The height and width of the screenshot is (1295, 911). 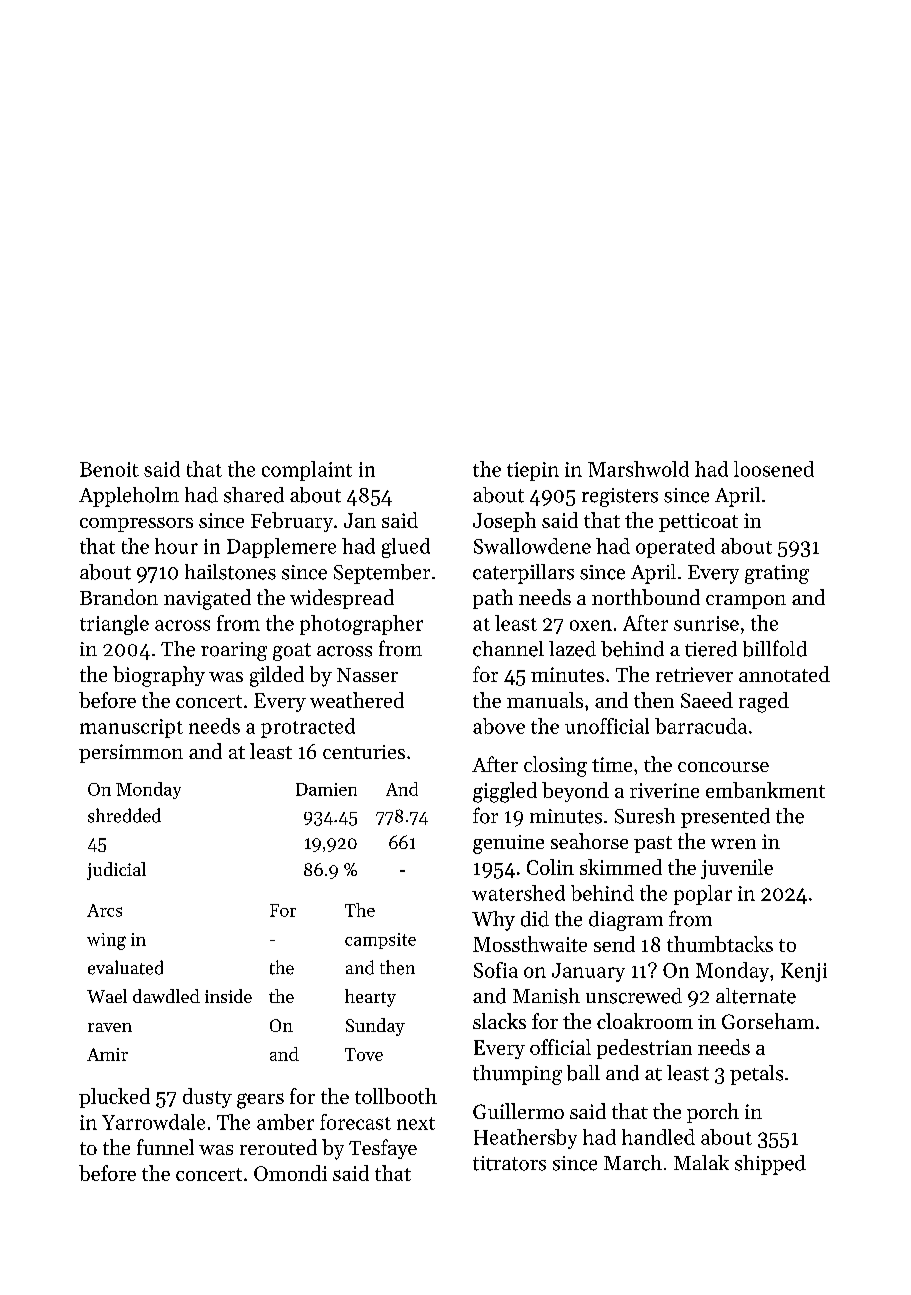 What do you see at coordinates (114, 1098) in the screenshot?
I see `plucked` at bounding box center [114, 1098].
